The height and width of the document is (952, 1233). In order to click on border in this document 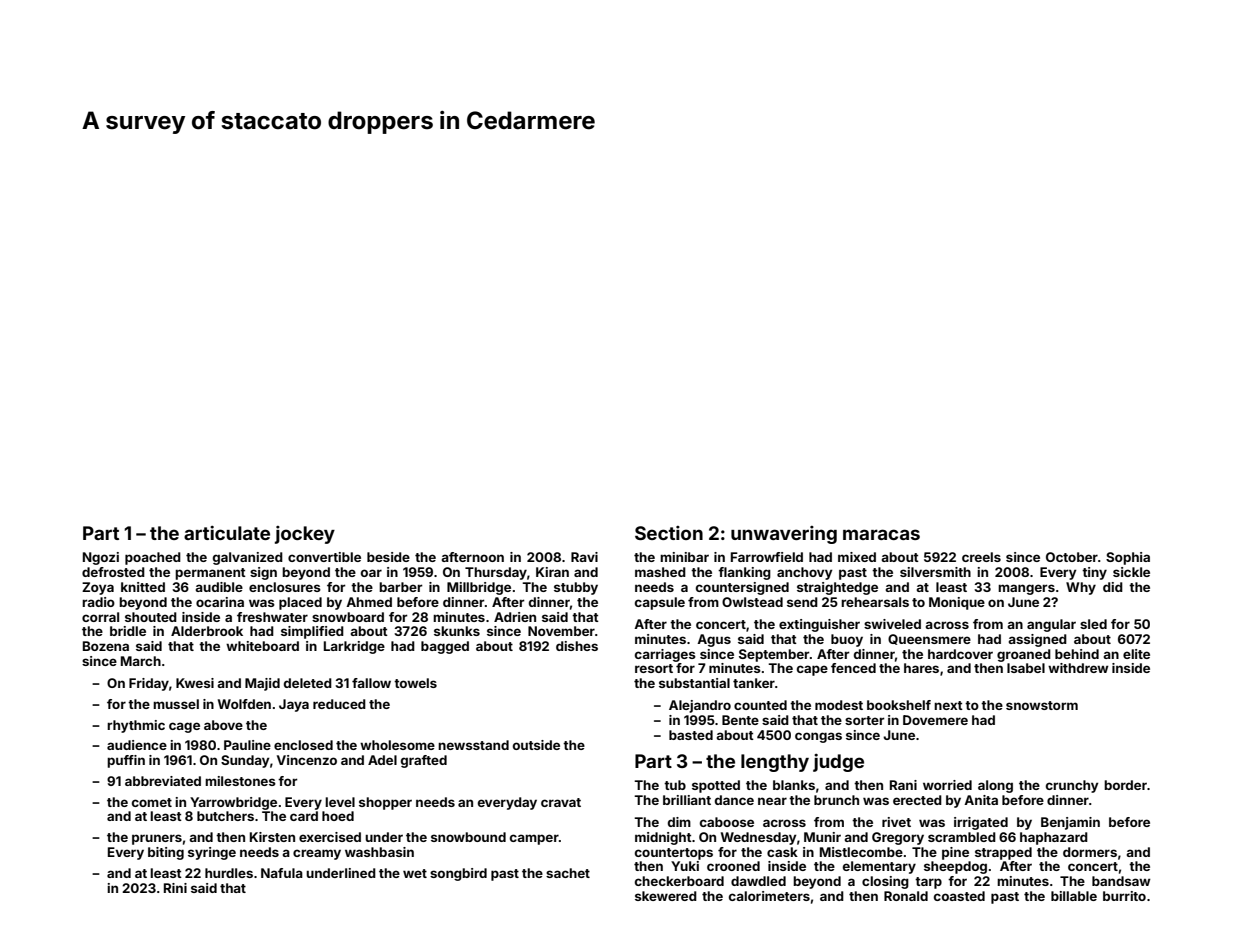, I will do `click(1125, 785)`.
